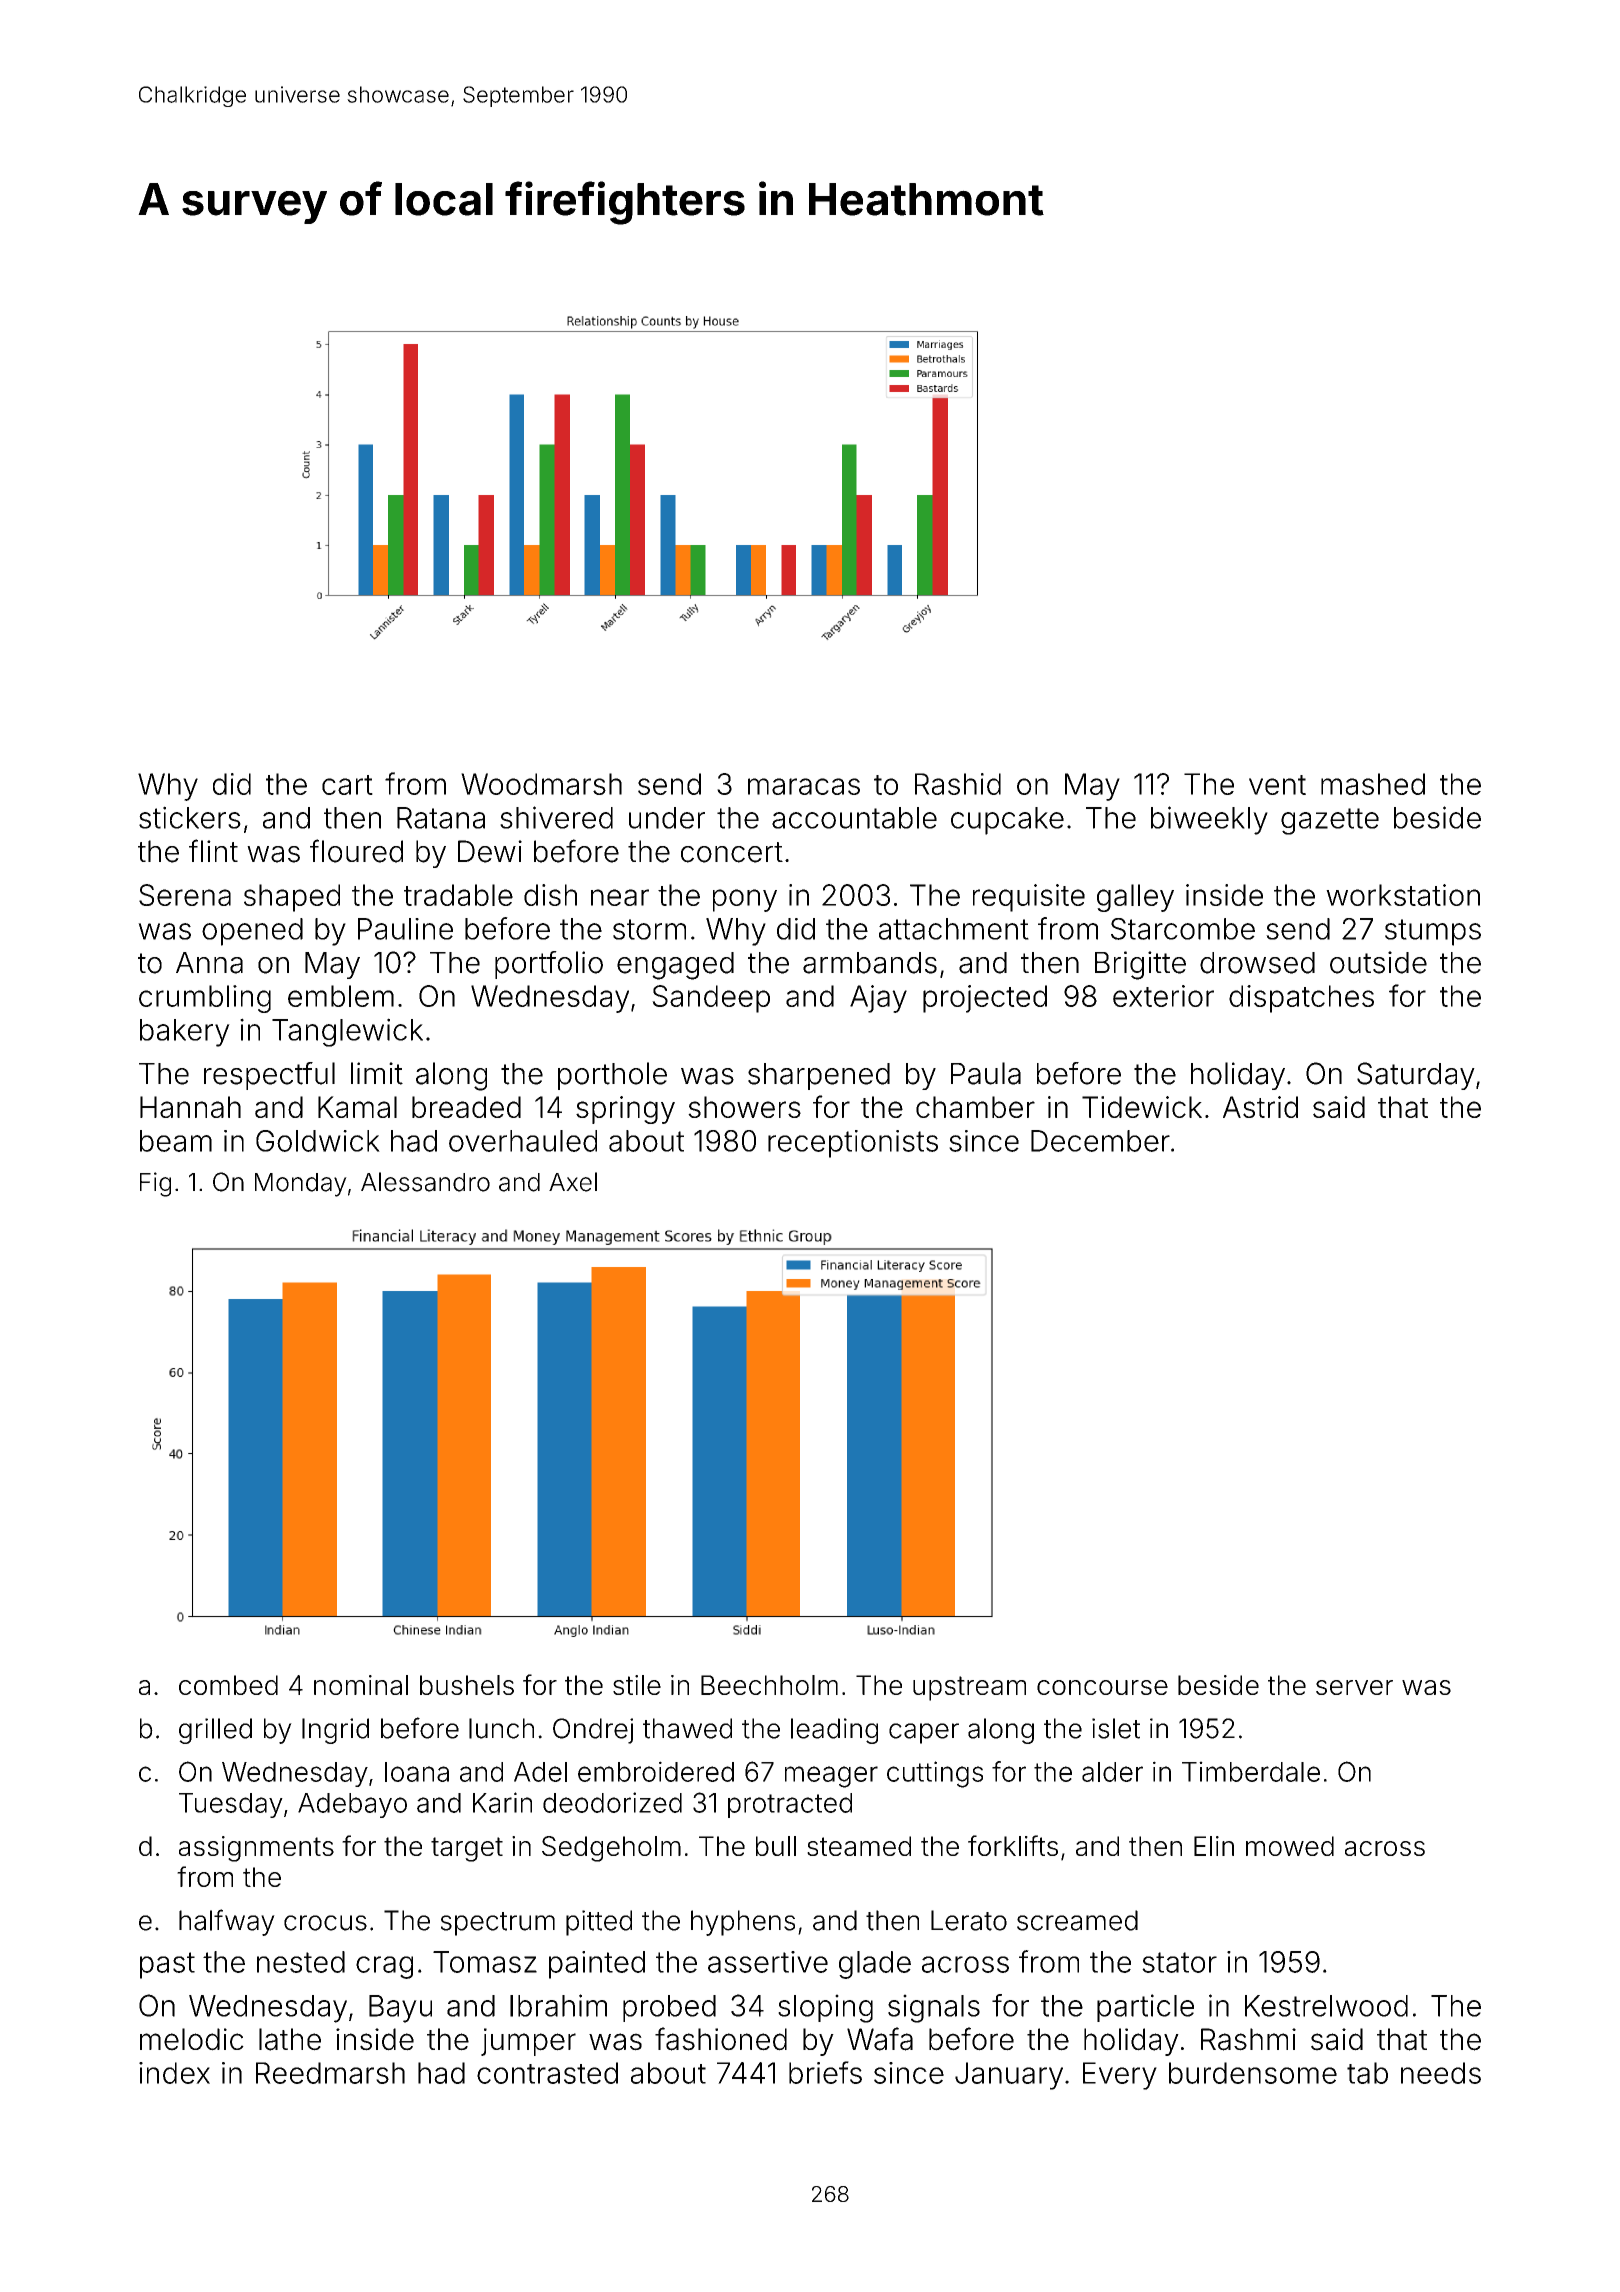 Image resolution: width=1620 pixels, height=2292 pixels. Describe the element at coordinates (330, 2073) in the image. I see `Reedmarsh` at that location.
